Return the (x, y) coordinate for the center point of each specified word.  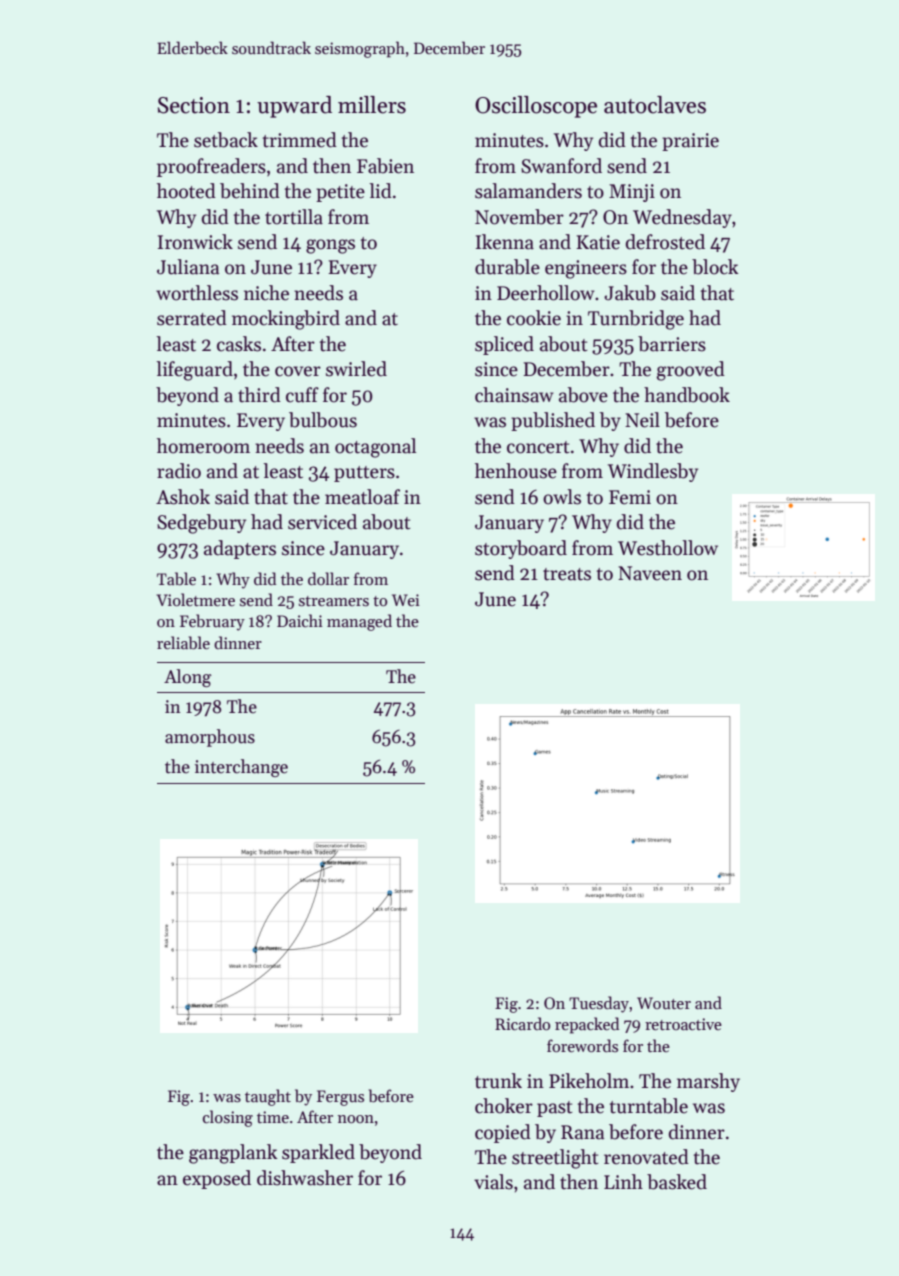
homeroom (203, 446)
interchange (241, 768)
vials (493, 1182)
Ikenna (505, 242)
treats (567, 574)
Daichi (300, 620)
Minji (632, 193)
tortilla (294, 217)
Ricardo (522, 1023)
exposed (217, 1179)
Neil (642, 420)
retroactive (683, 1024)
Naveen (650, 573)
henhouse (516, 471)
